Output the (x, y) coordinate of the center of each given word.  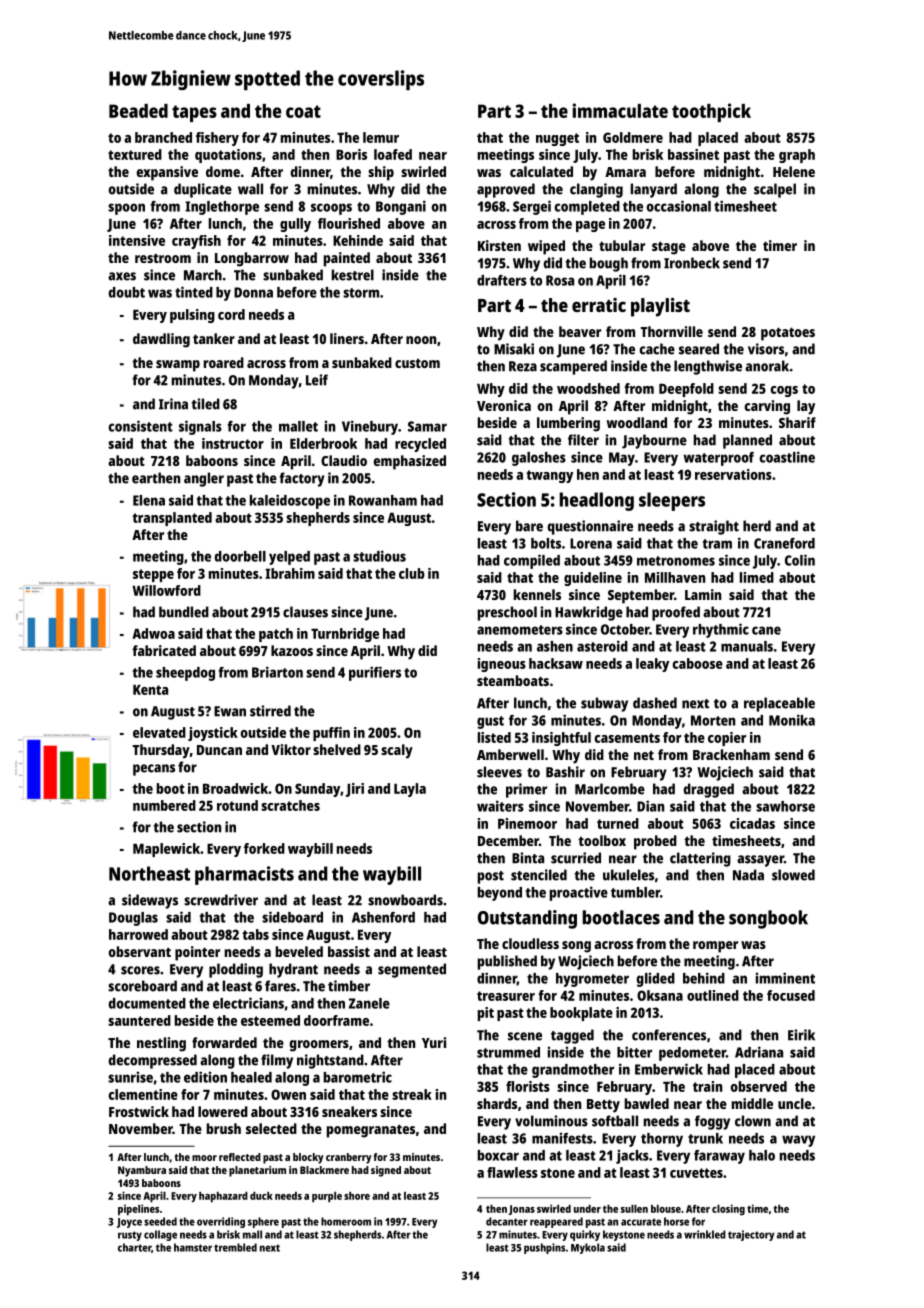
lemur (381, 137)
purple (327, 1197)
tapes (194, 113)
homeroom (346, 1221)
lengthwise (708, 367)
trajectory (751, 1235)
